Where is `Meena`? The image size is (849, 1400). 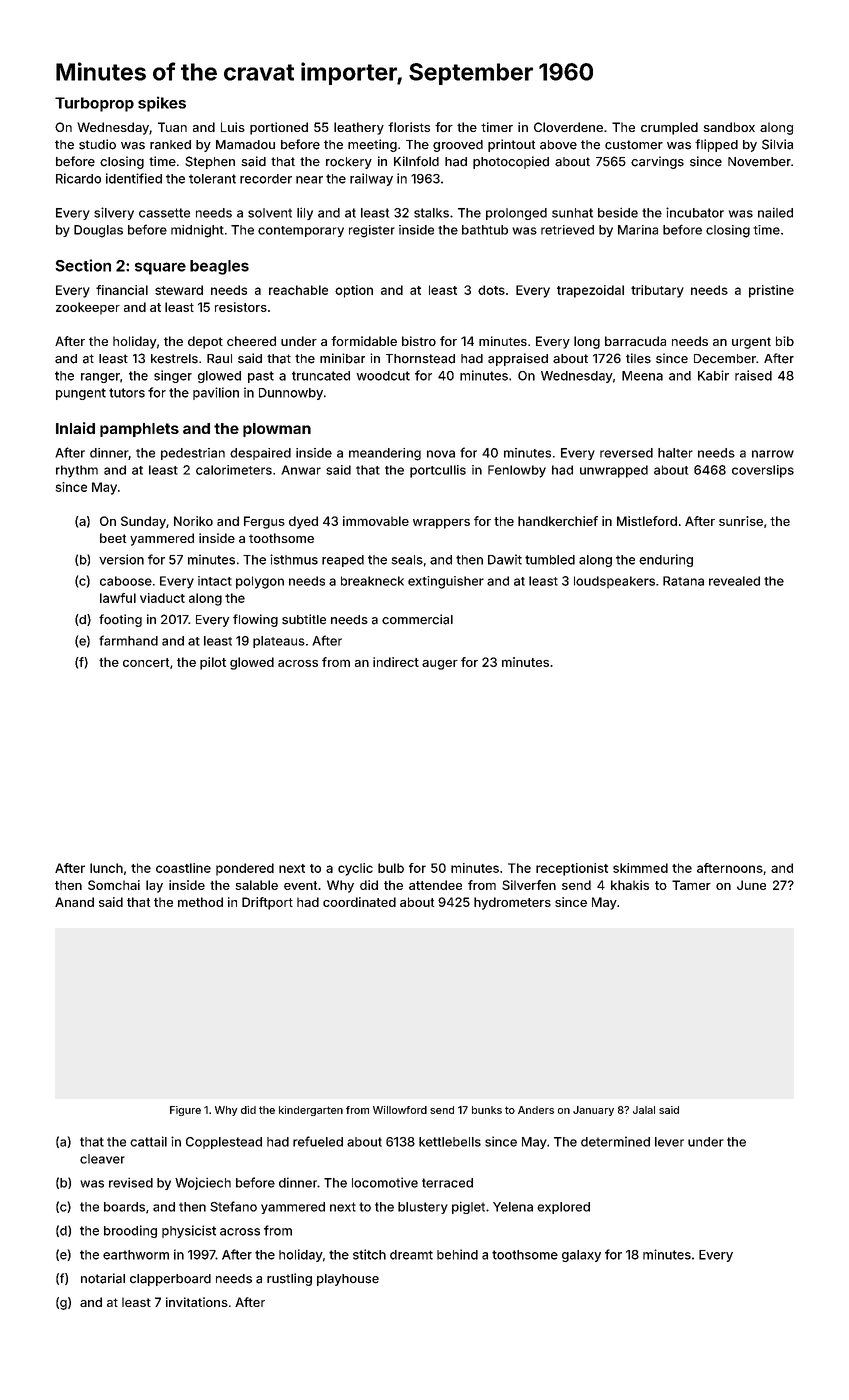
Meena is located at coordinates (642, 376).
